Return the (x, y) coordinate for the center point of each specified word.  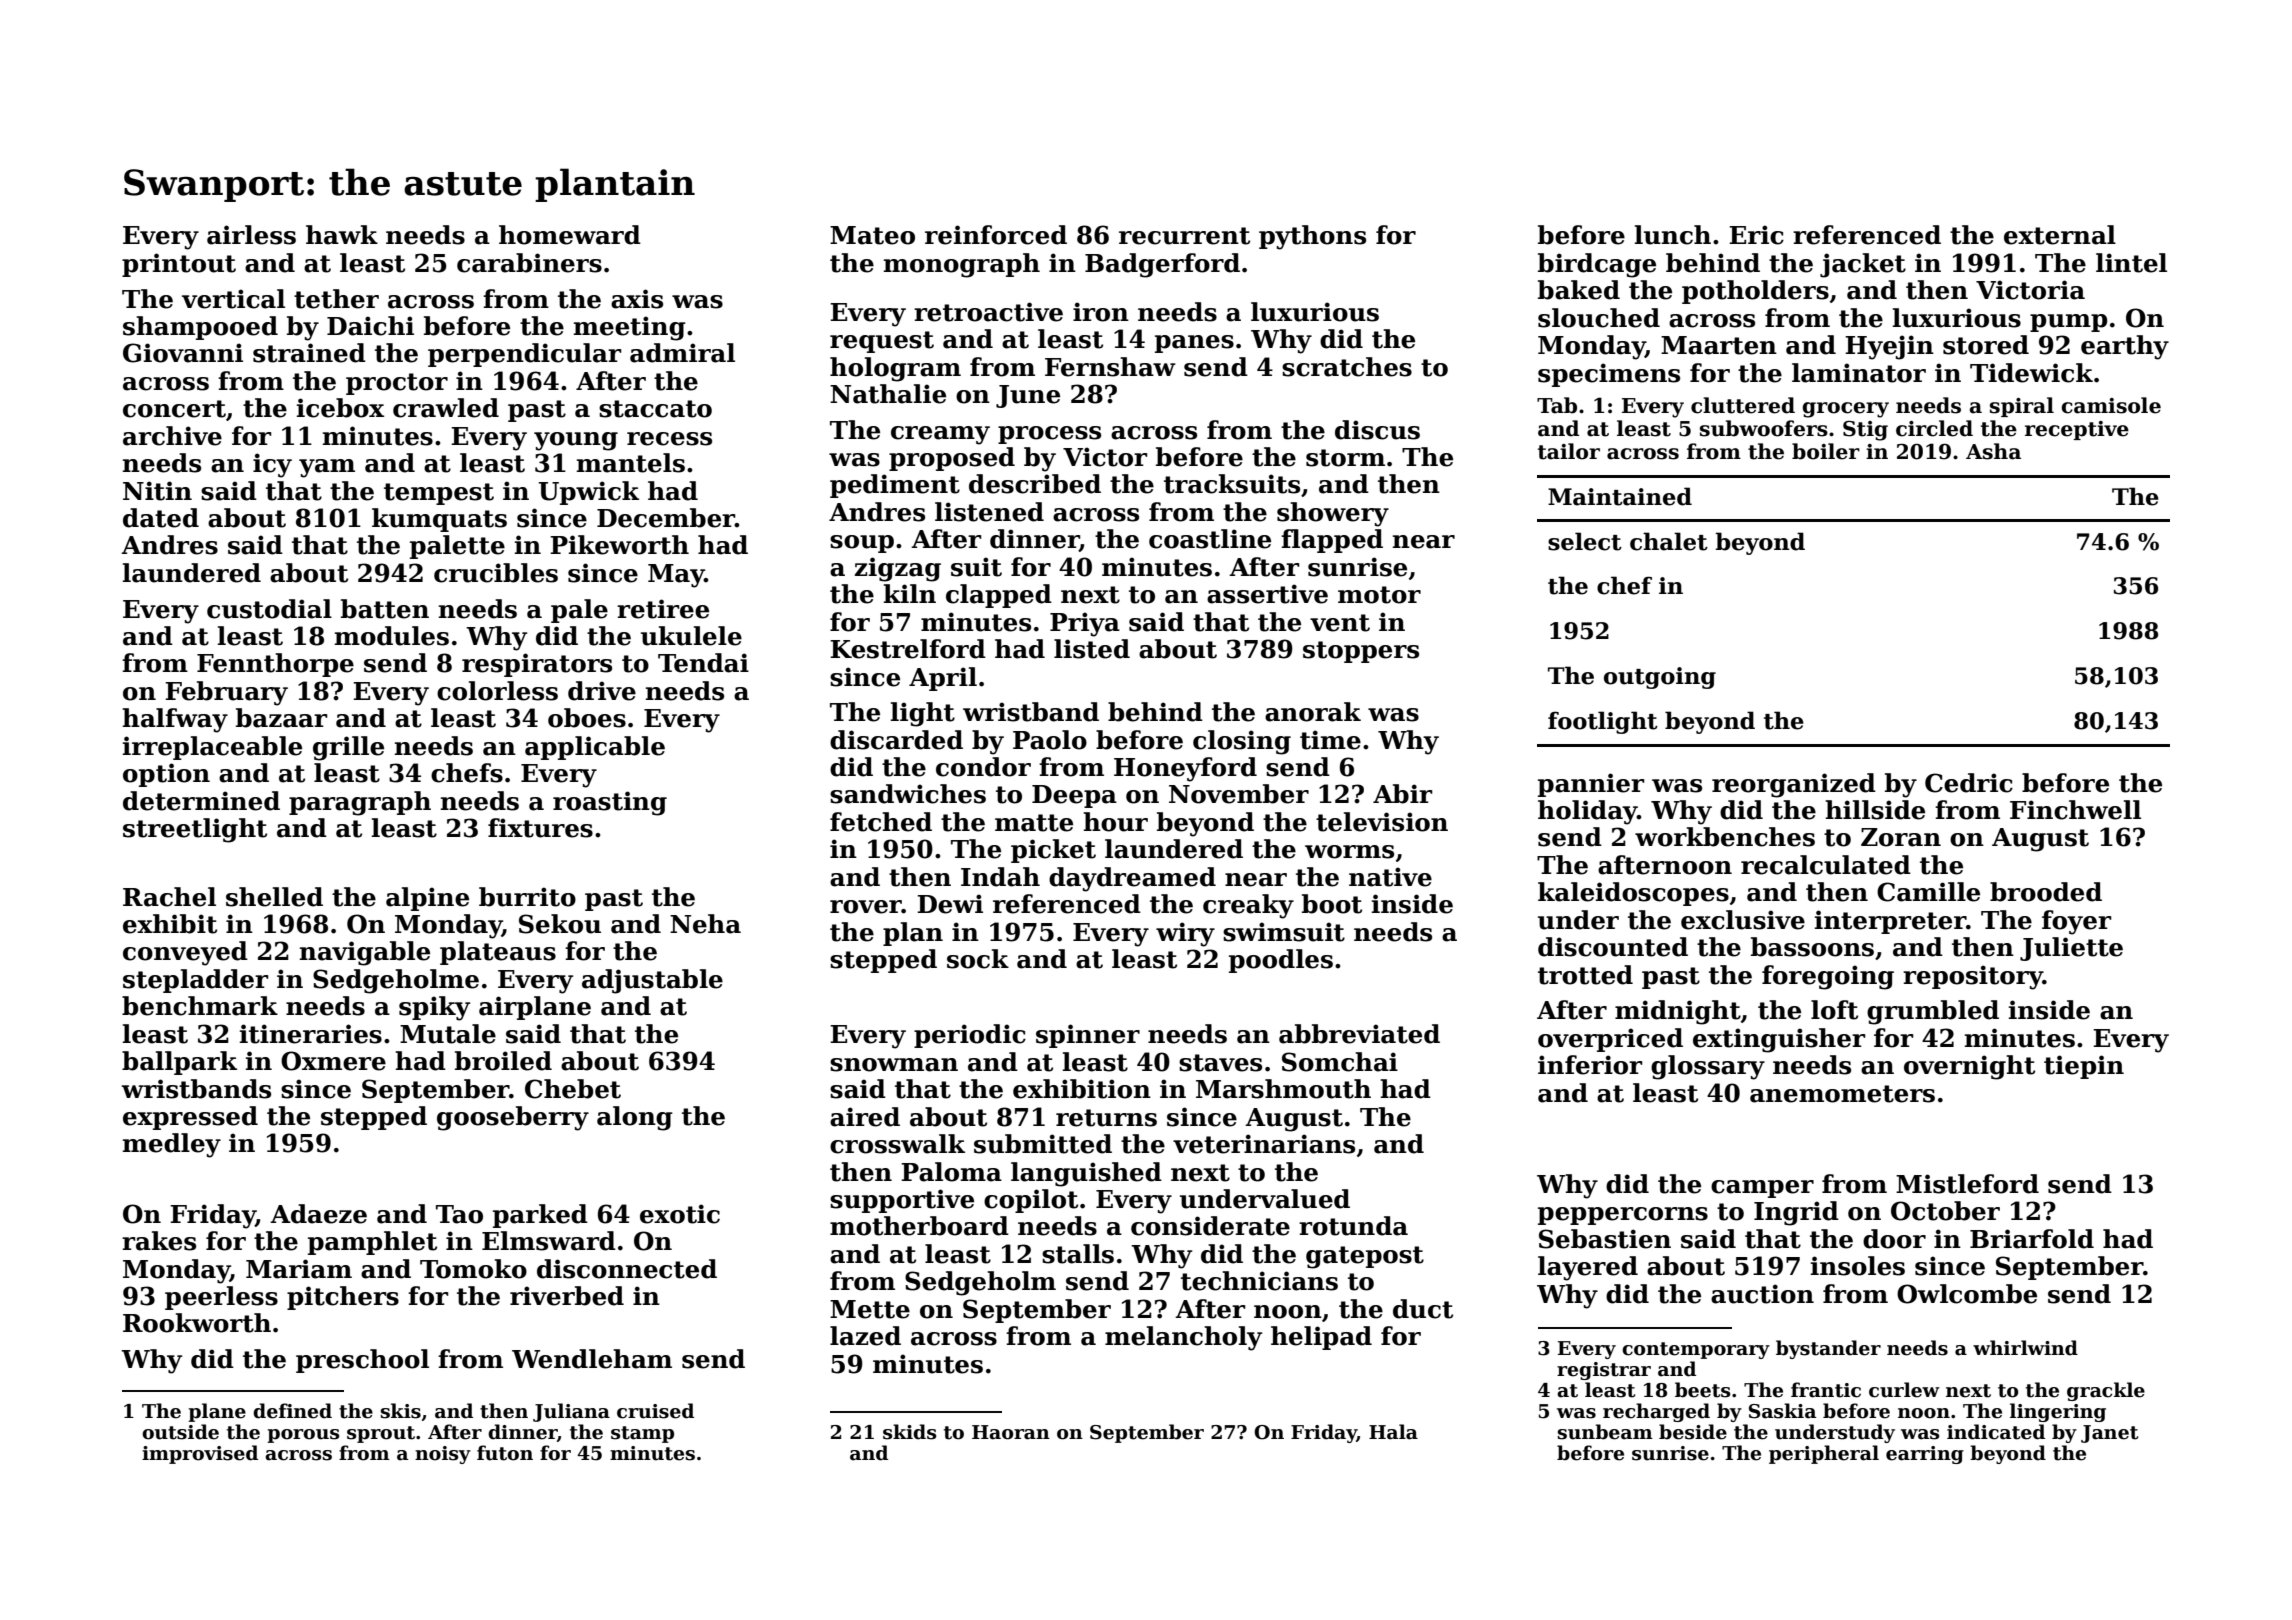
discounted (1613, 947)
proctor (397, 384)
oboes (587, 718)
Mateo (872, 235)
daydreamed (1132, 879)
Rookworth (197, 1323)
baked (1579, 290)
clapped (999, 596)
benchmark (200, 1006)
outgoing (1660, 678)
